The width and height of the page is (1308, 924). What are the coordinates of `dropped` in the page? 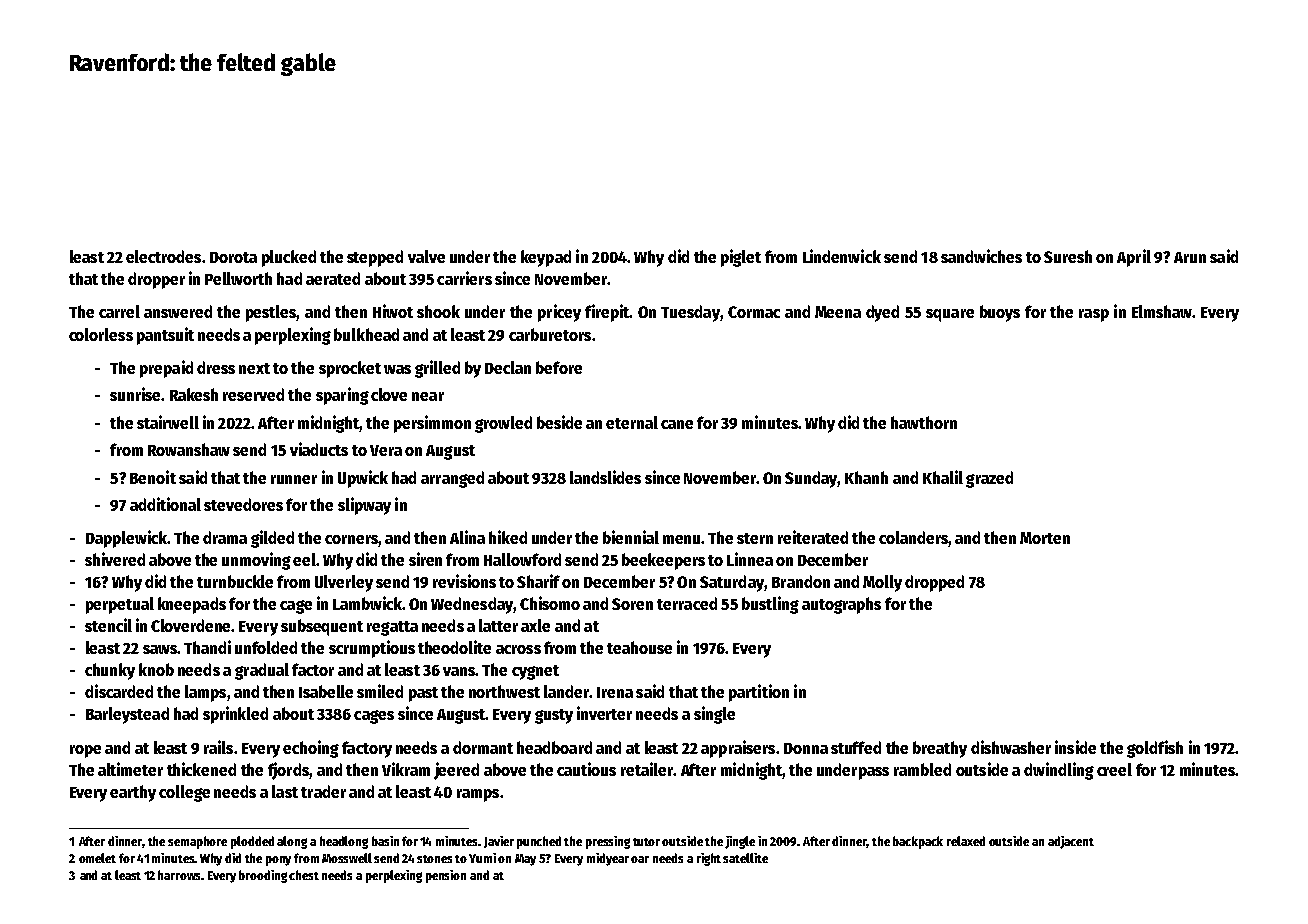 It's located at (934, 583).
